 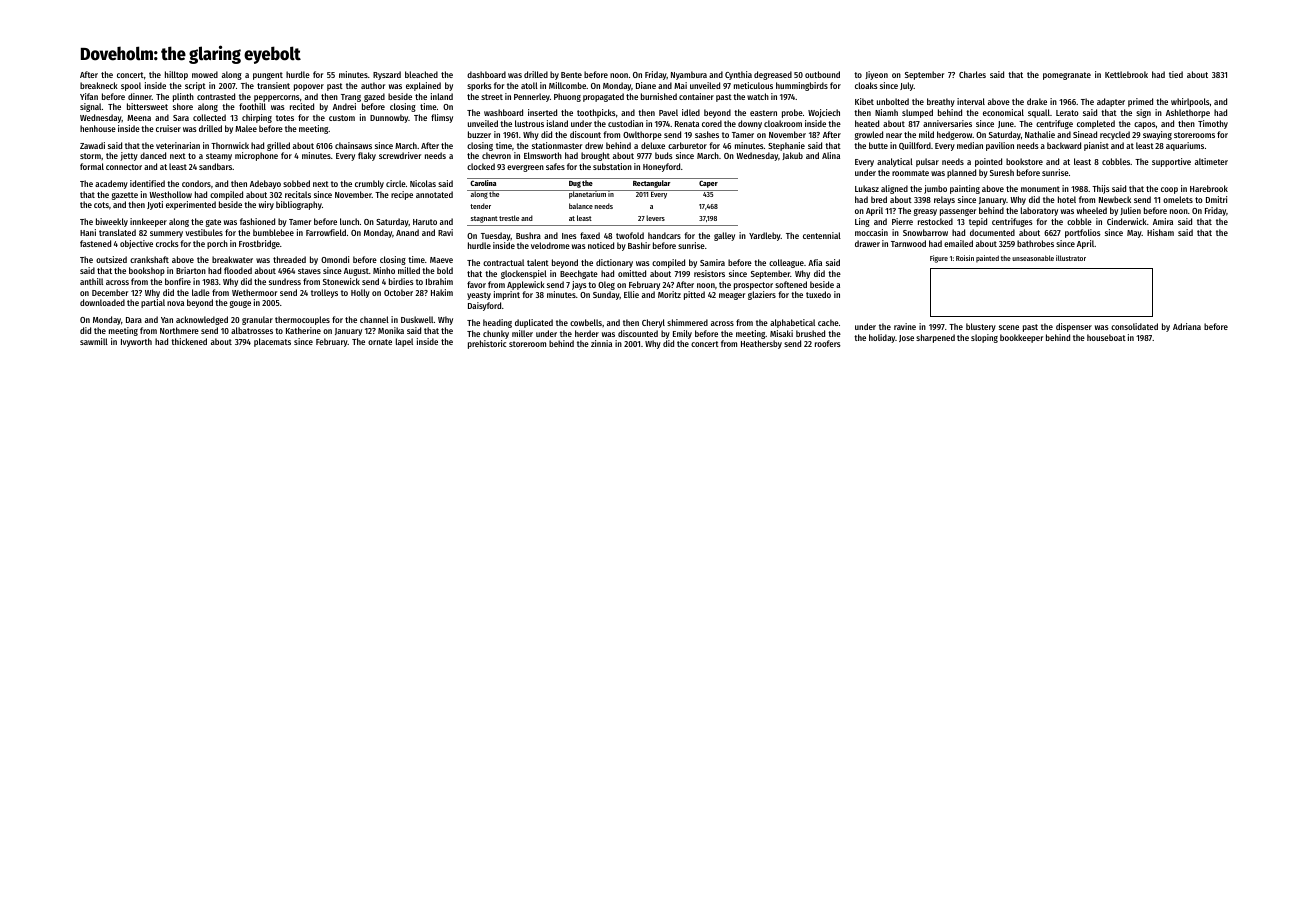 What do you see at coordinates (815, 262) in the screenshot?
I see `Afia` at bounding box center [815, 262].
